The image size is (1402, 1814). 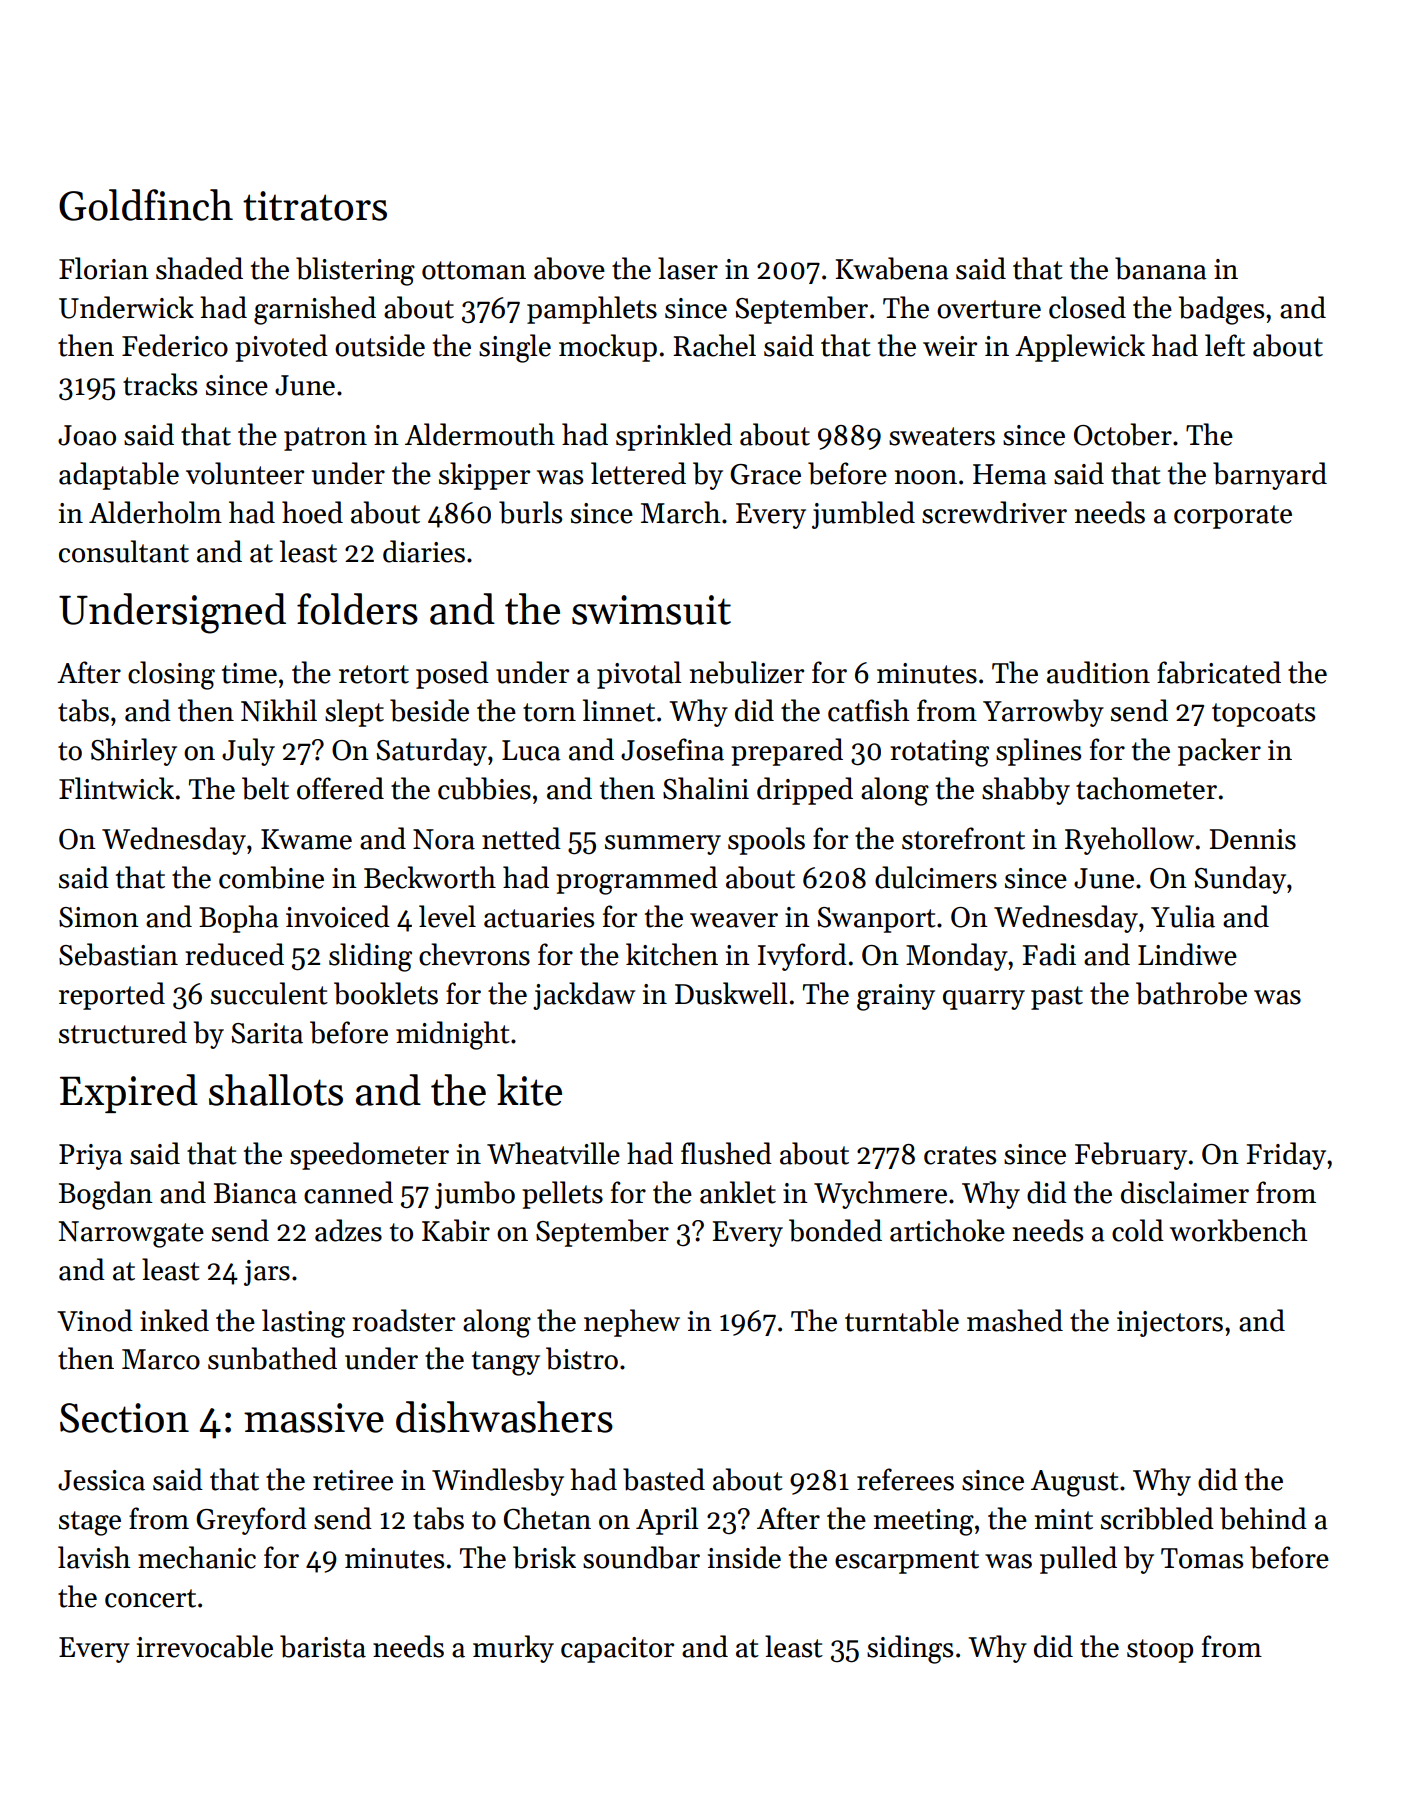 What do you see at coordinates (910, 1649) in the page?
I see `sidings` at bounding box center [910, 1649].
